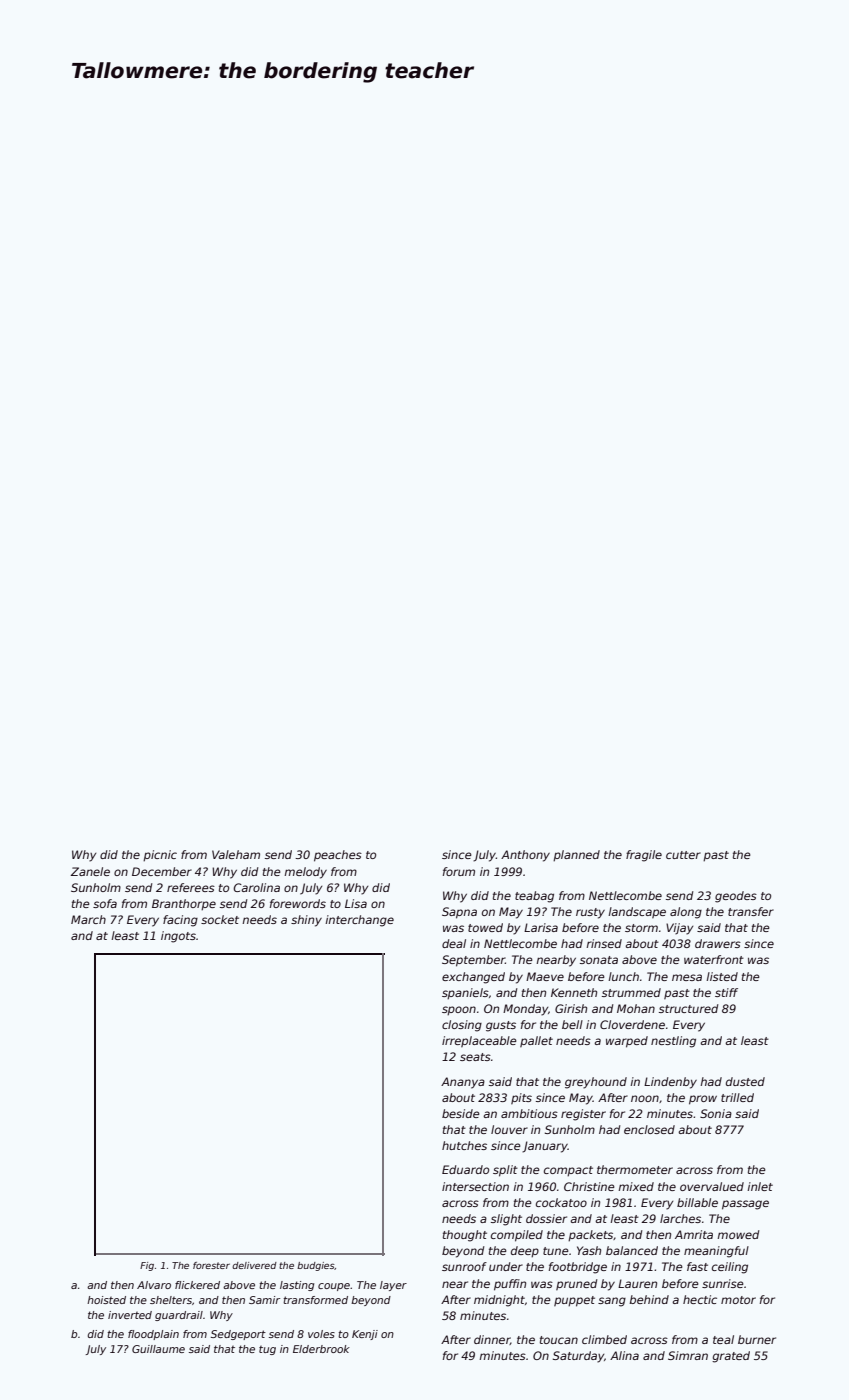 The width and height of the image is (849, 1400). I want to click on December, so click(162, 871).
